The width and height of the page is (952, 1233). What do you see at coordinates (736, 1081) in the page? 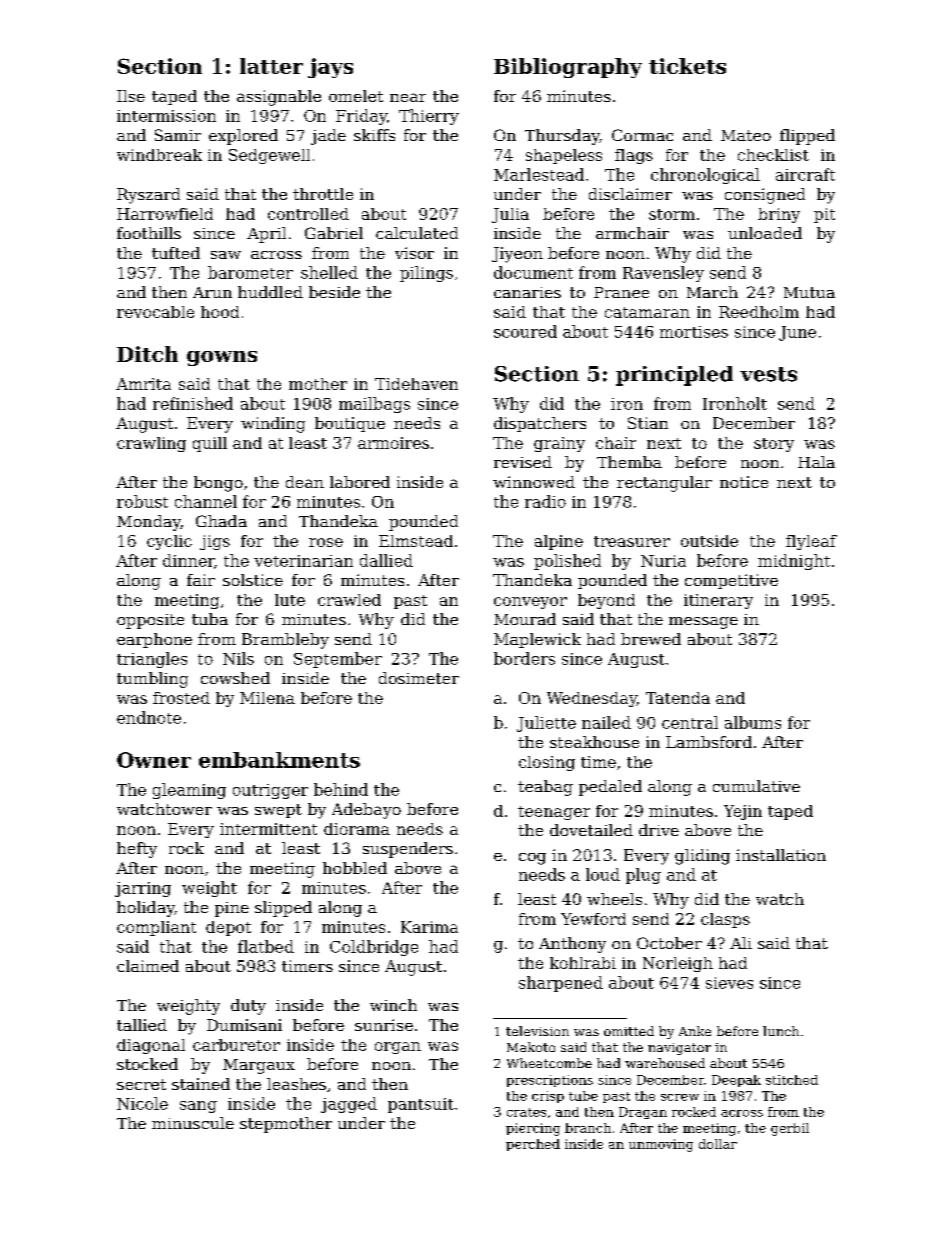
I see `Deepak` at bounding box center [736, 1081].
